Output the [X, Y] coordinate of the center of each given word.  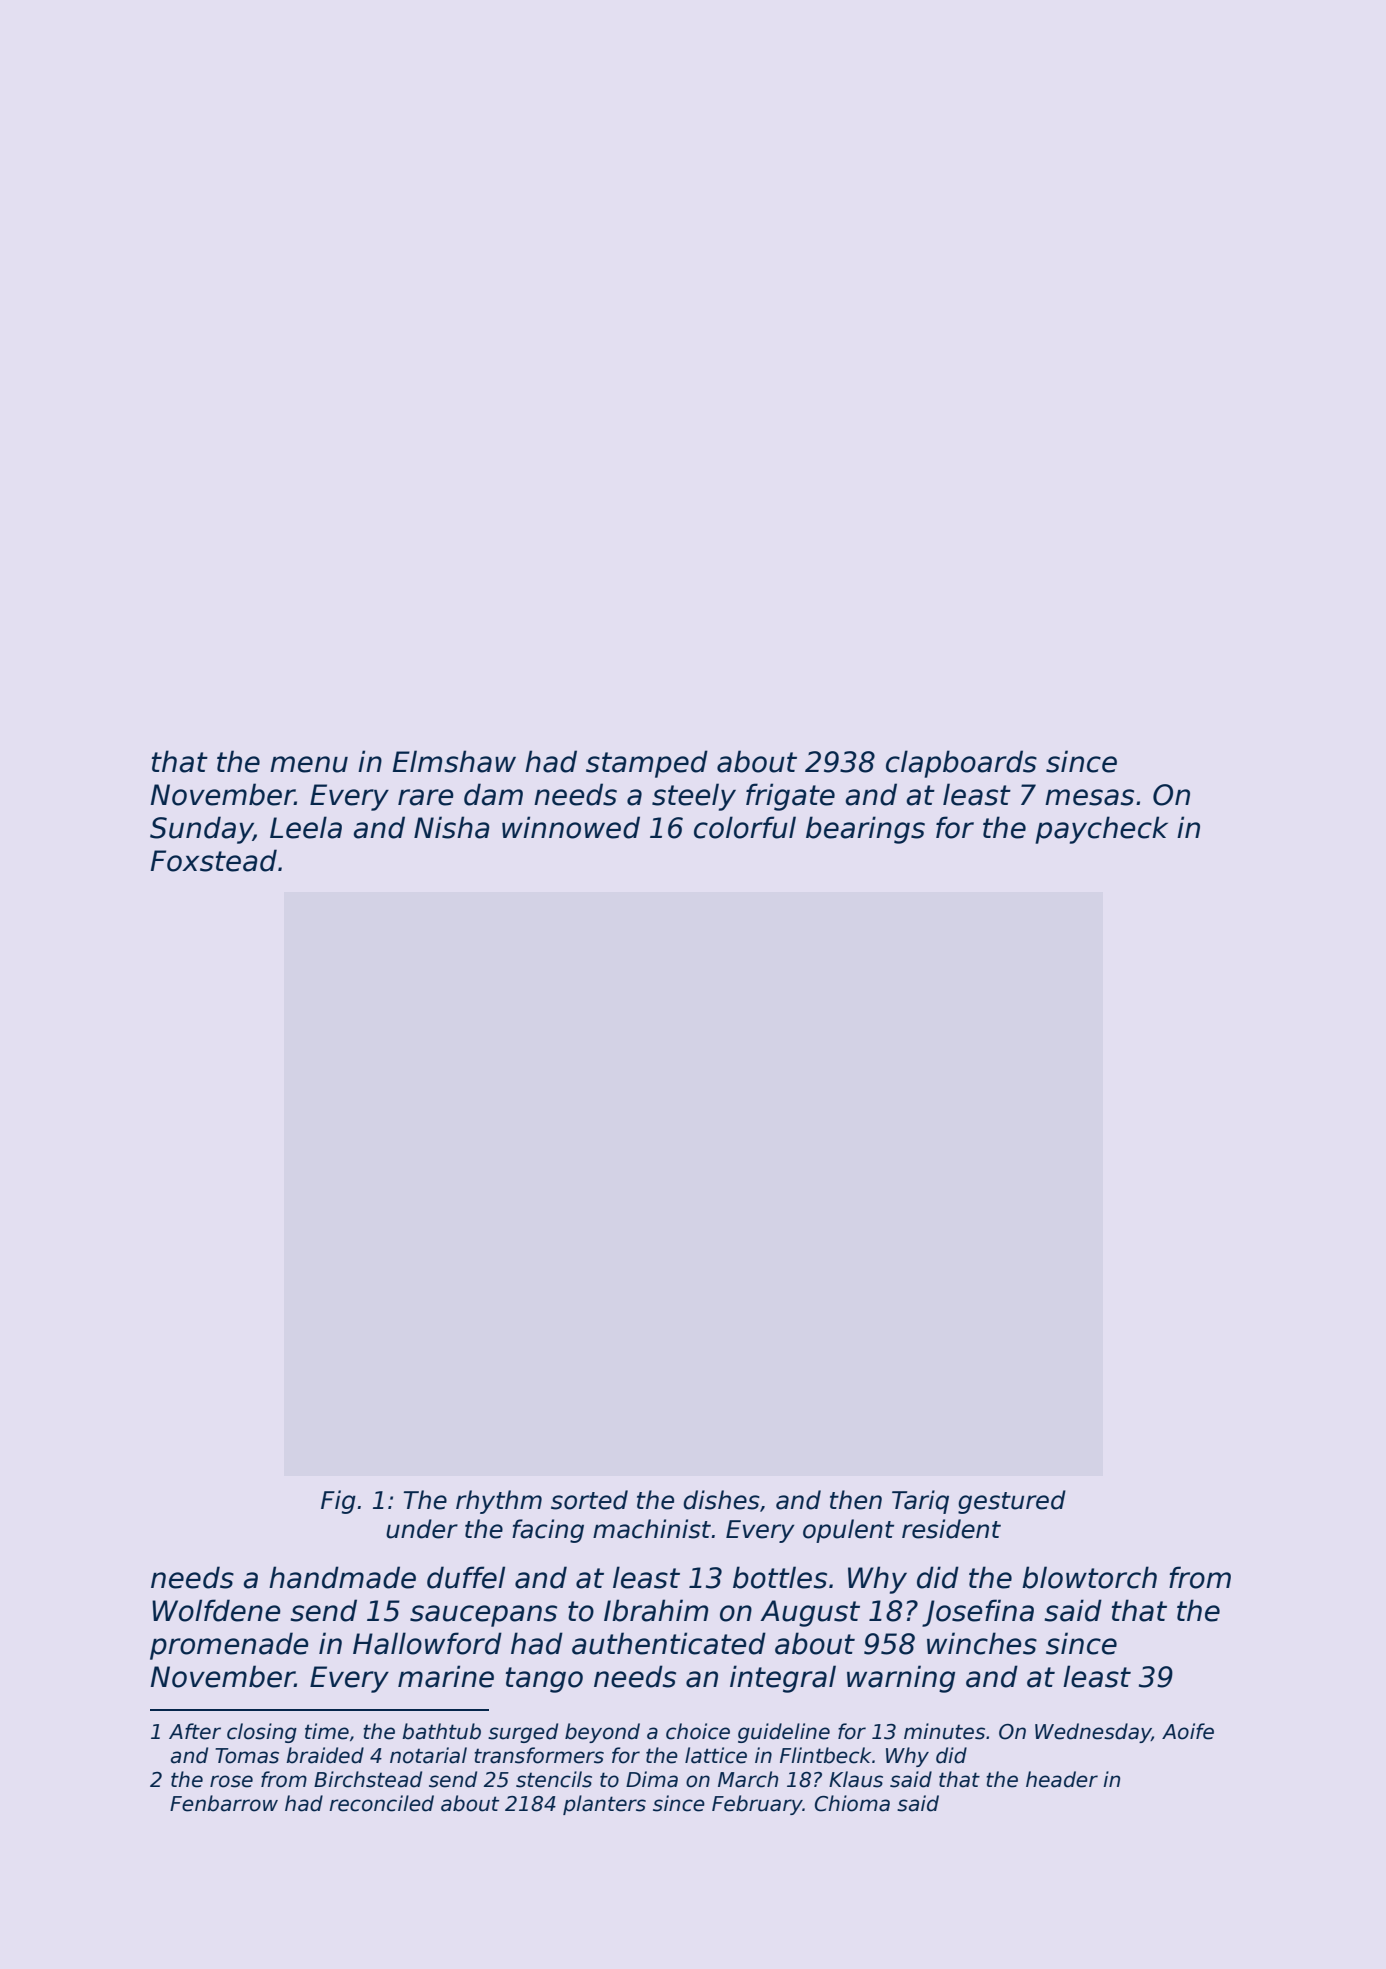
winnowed [571, 827]
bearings [865, 830]
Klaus [856, 1779]
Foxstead [214, 860]
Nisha [452, 827]
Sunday [201, 830]
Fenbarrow [224, 1803]
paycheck [1101, 830]
